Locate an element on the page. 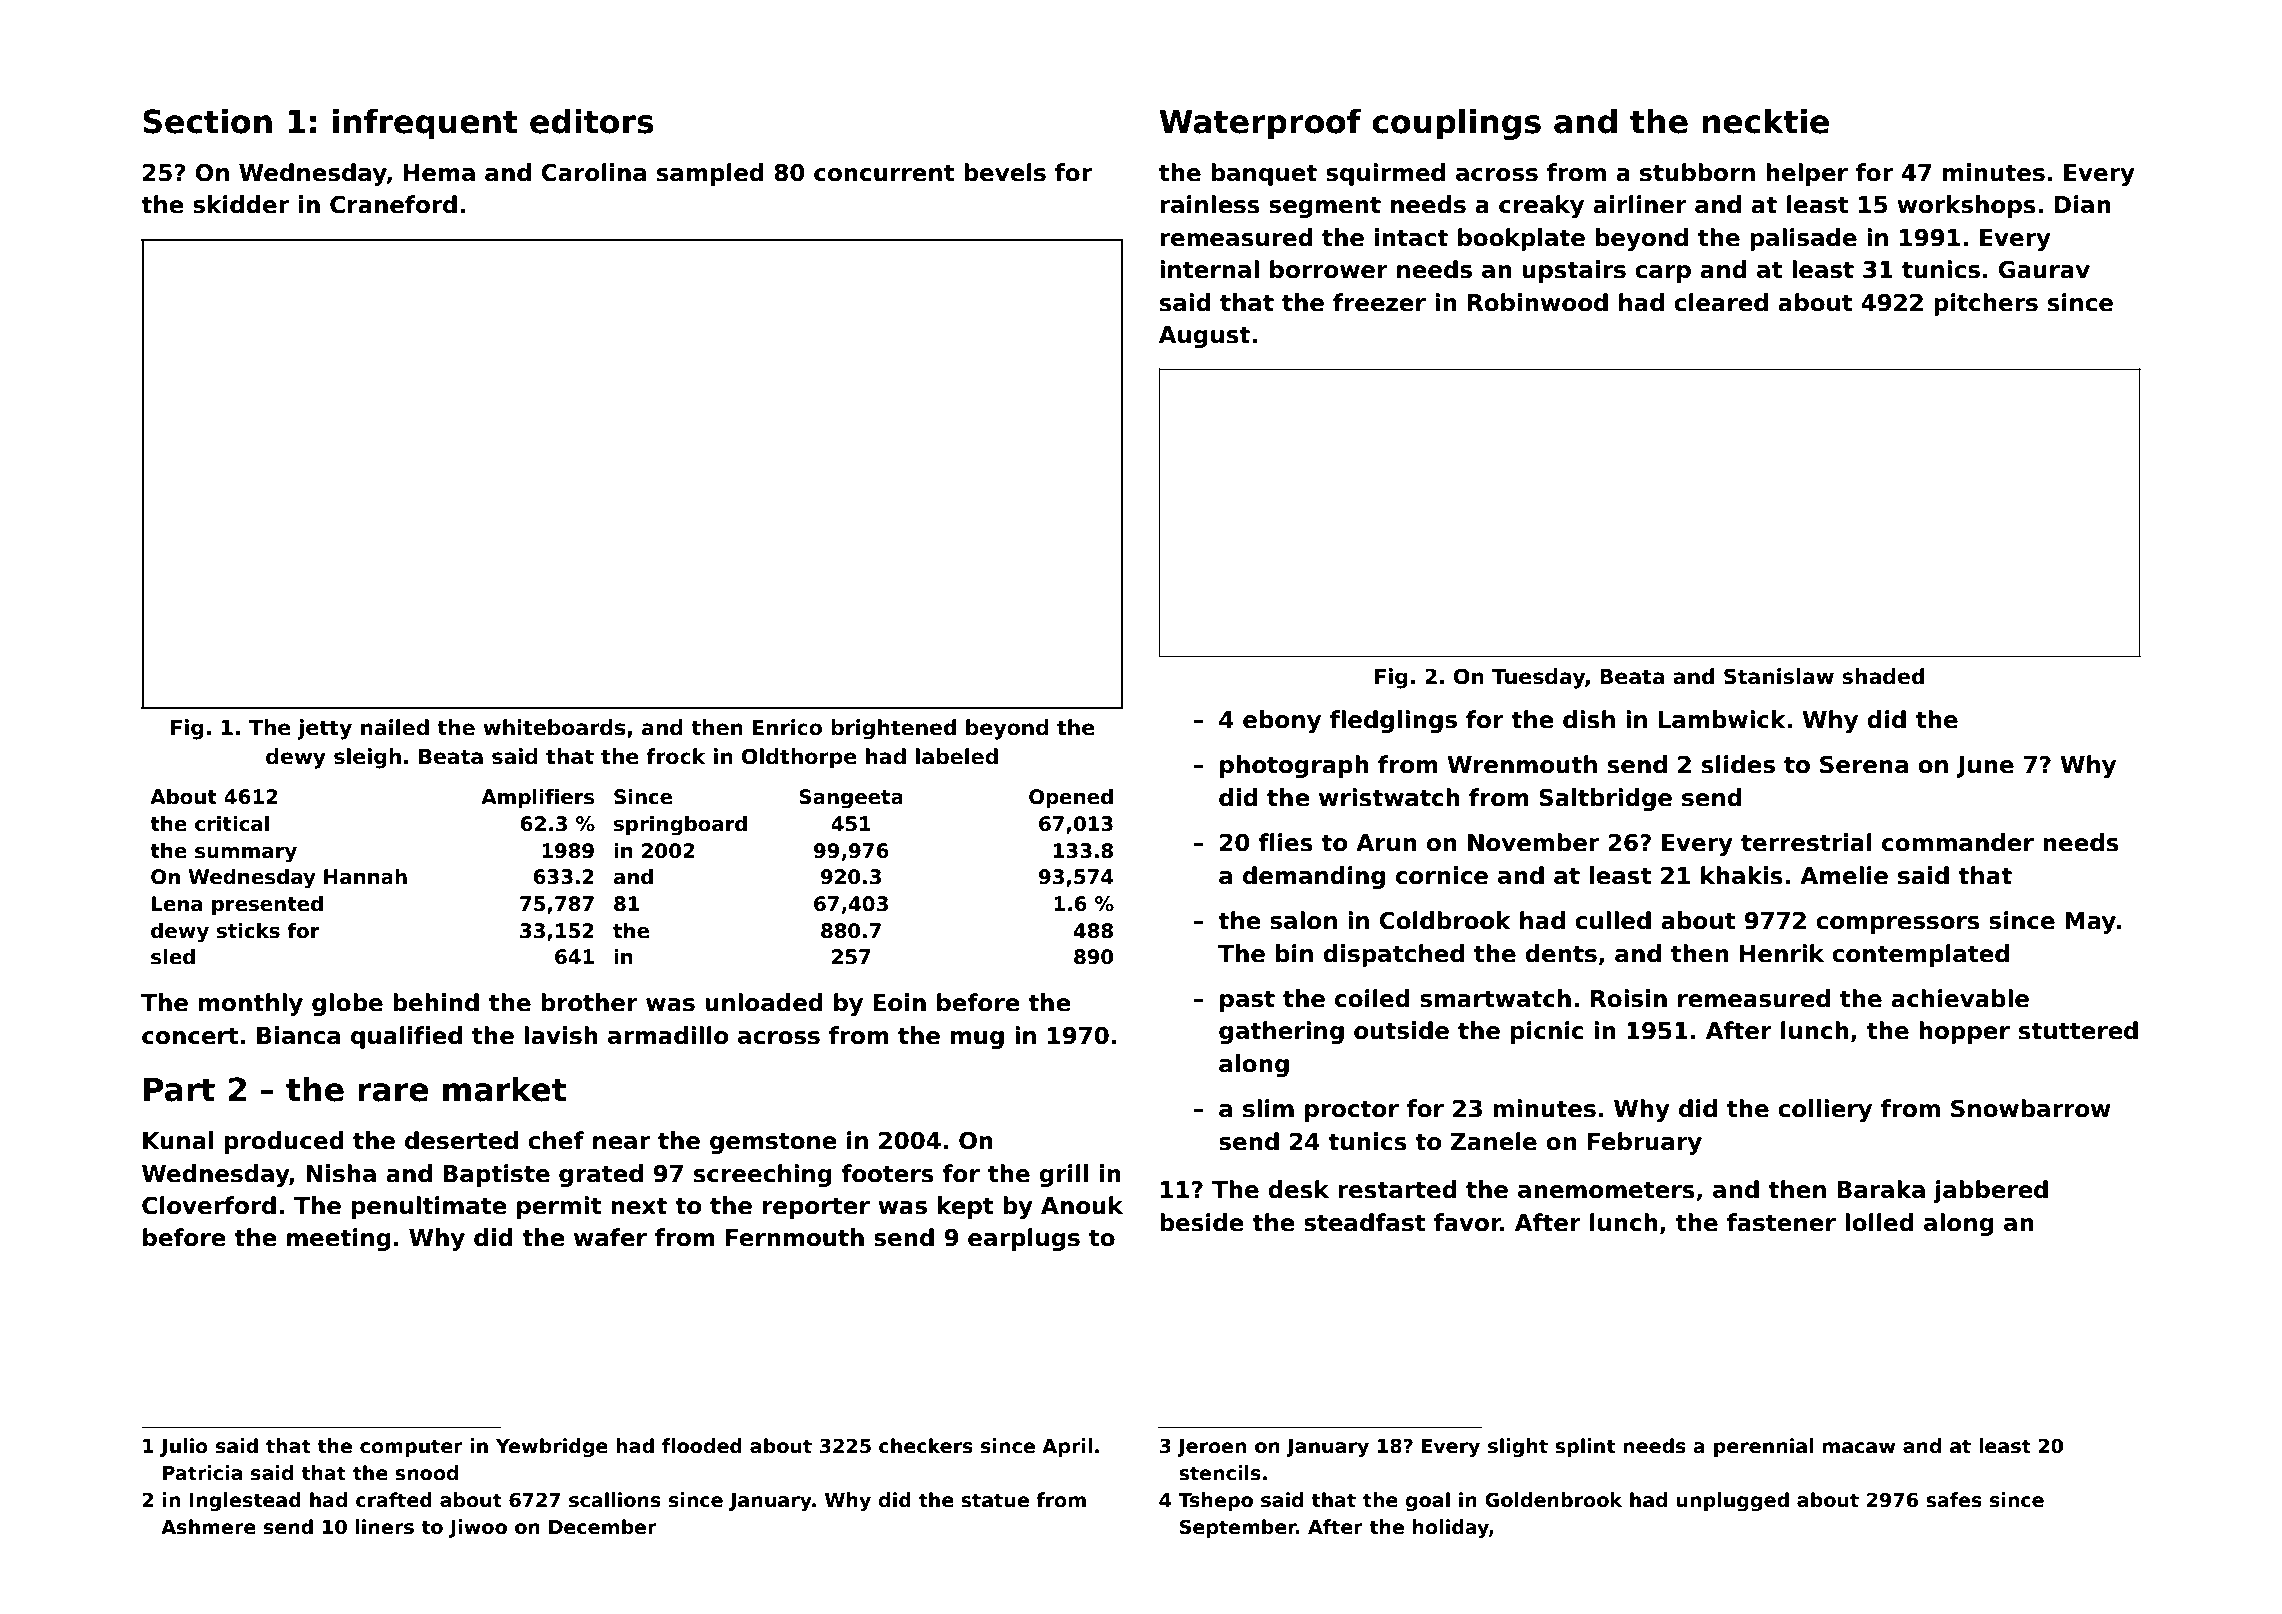 The height and width of the page is (1614, 2282). December is located at coordinates (603, 1527).
